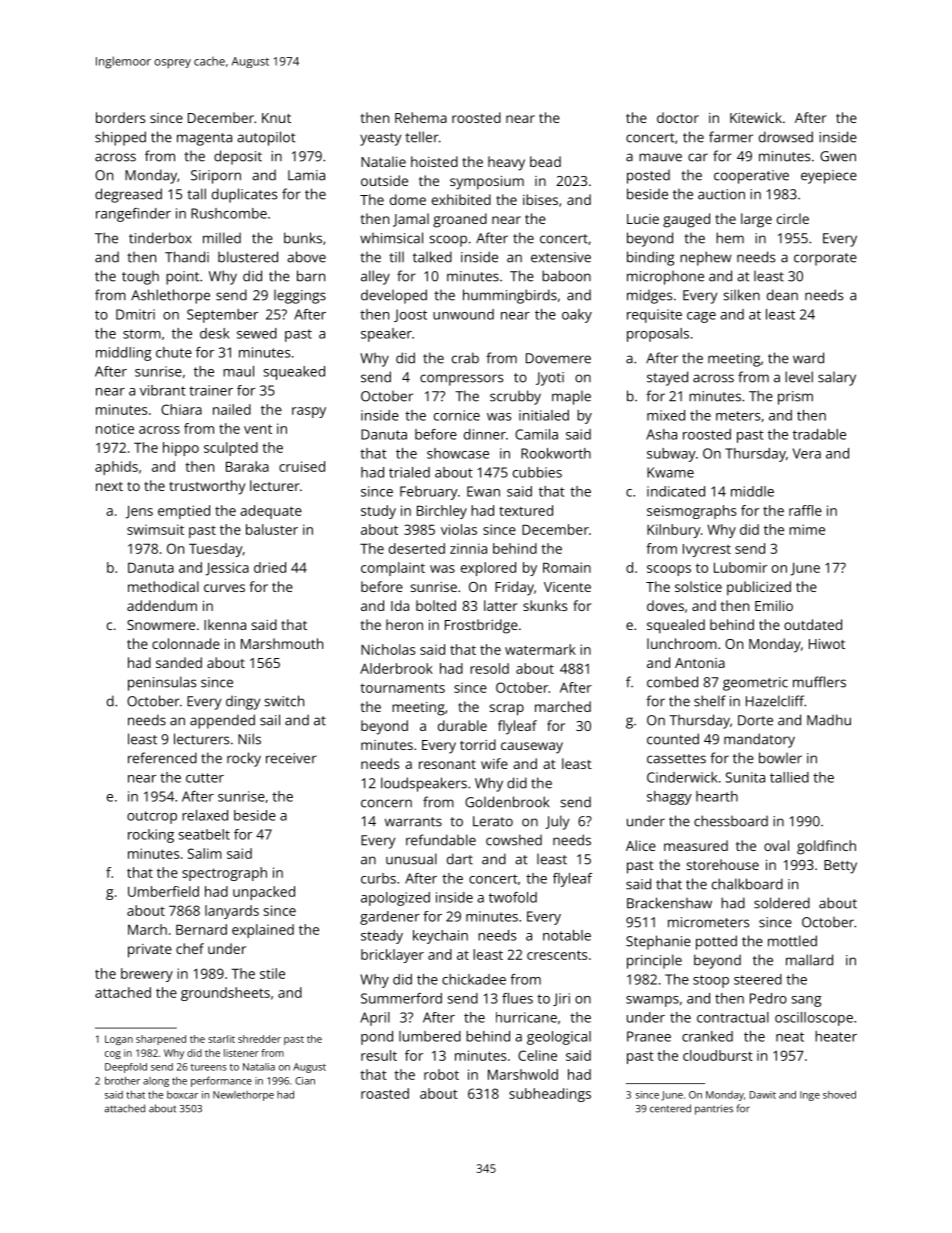  Describe the element at coordinates (380, 139) in the screenshot. I see `yeasty` at that location.
